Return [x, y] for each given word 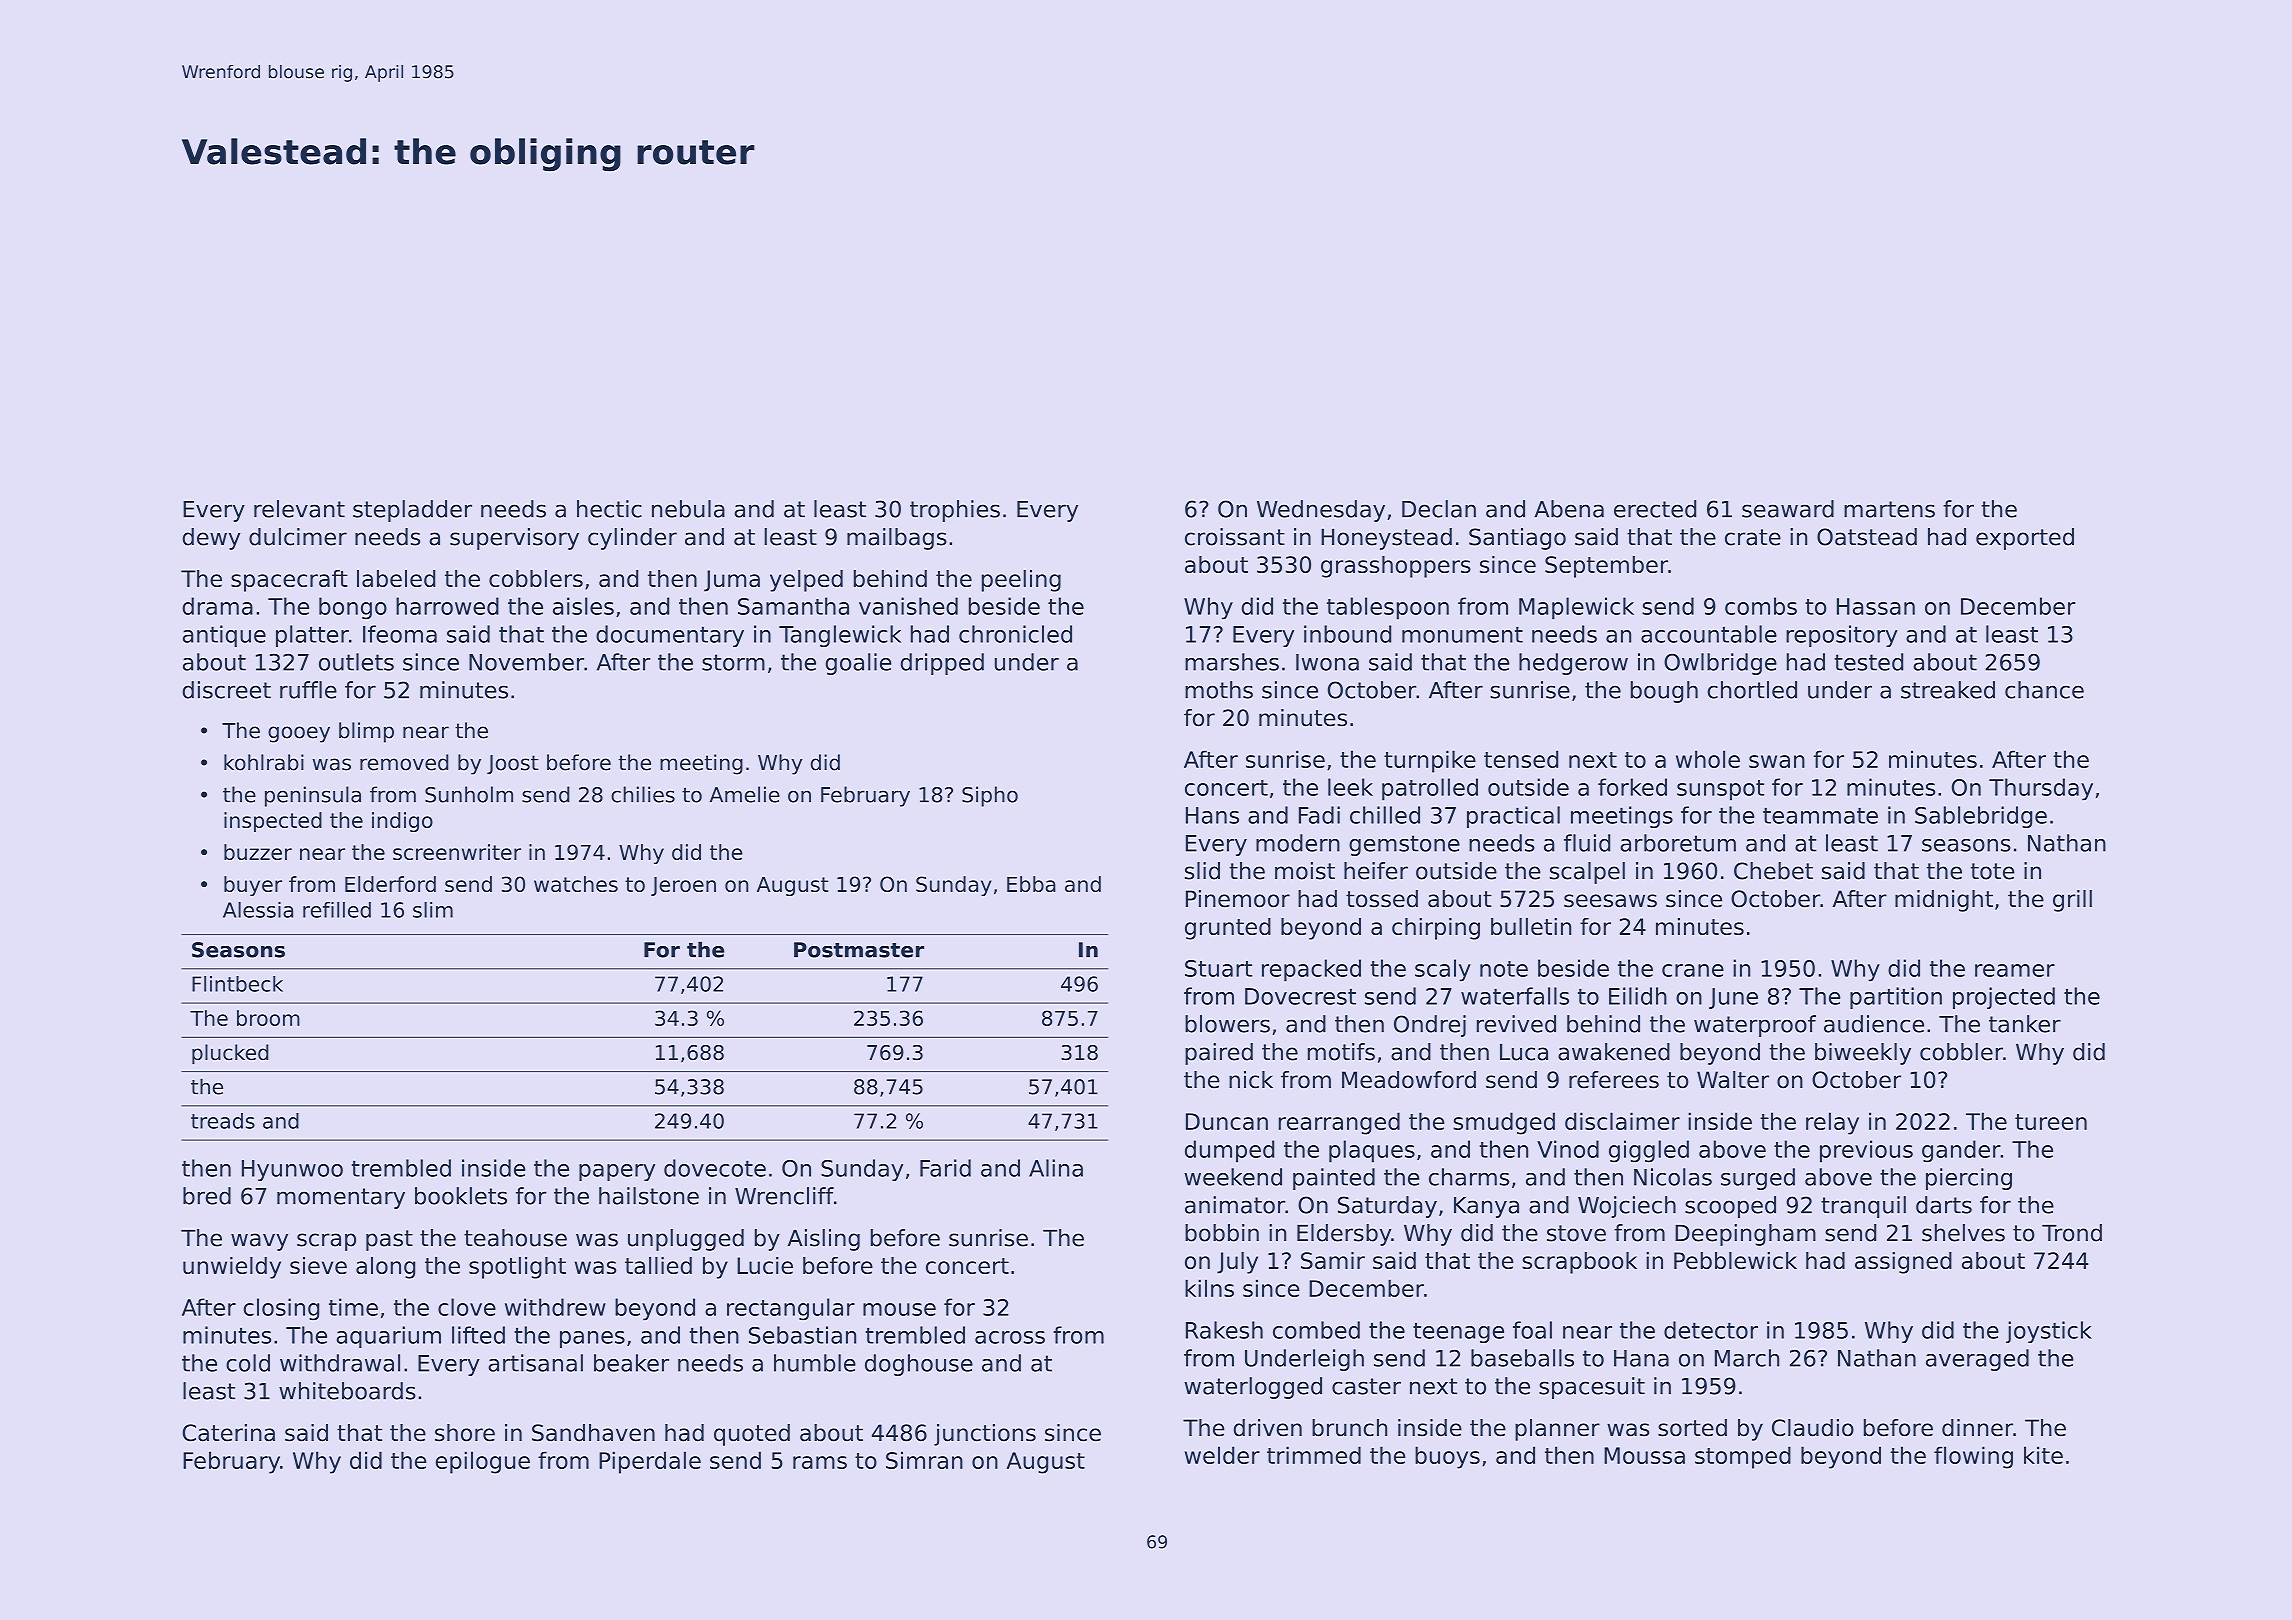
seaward [1788, 509]
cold [248, 1363]
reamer [2015, 970]
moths [1219, 690]
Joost [512, 764]
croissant [1235, 537]
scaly [1443, 970]
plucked [230, 1054]
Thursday [2041, 789]
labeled [396, 578]
